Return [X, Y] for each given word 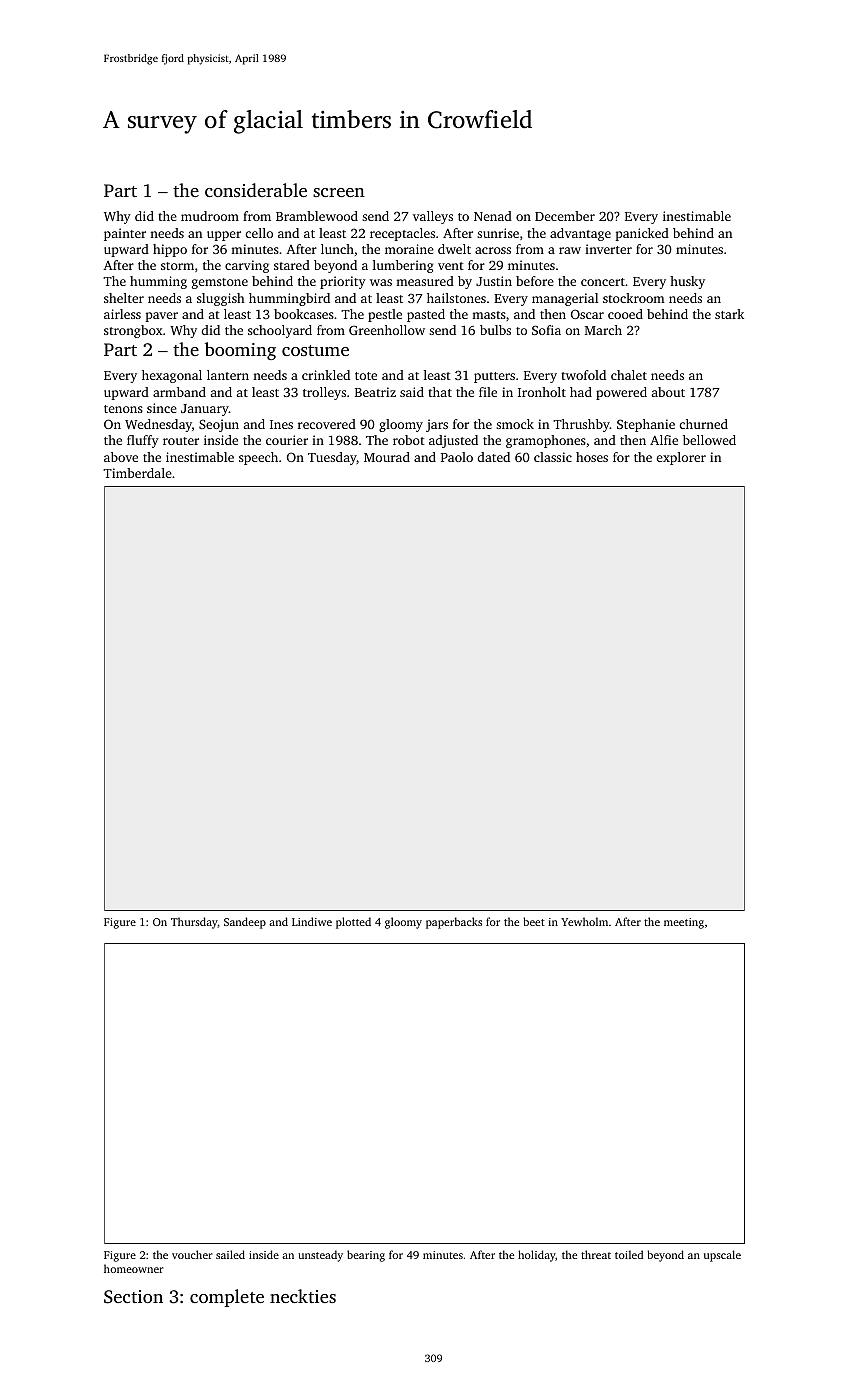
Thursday [194, 923]
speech [258, 458]
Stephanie [646, 425]
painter [125, 234]
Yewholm [584, 921]
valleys [433, 217]
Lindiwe [312, 921]
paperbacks [454, 923]
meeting [684, 923]
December [565, 216]
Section [133, 1297]
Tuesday [332, 458]
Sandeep [245, 923]
